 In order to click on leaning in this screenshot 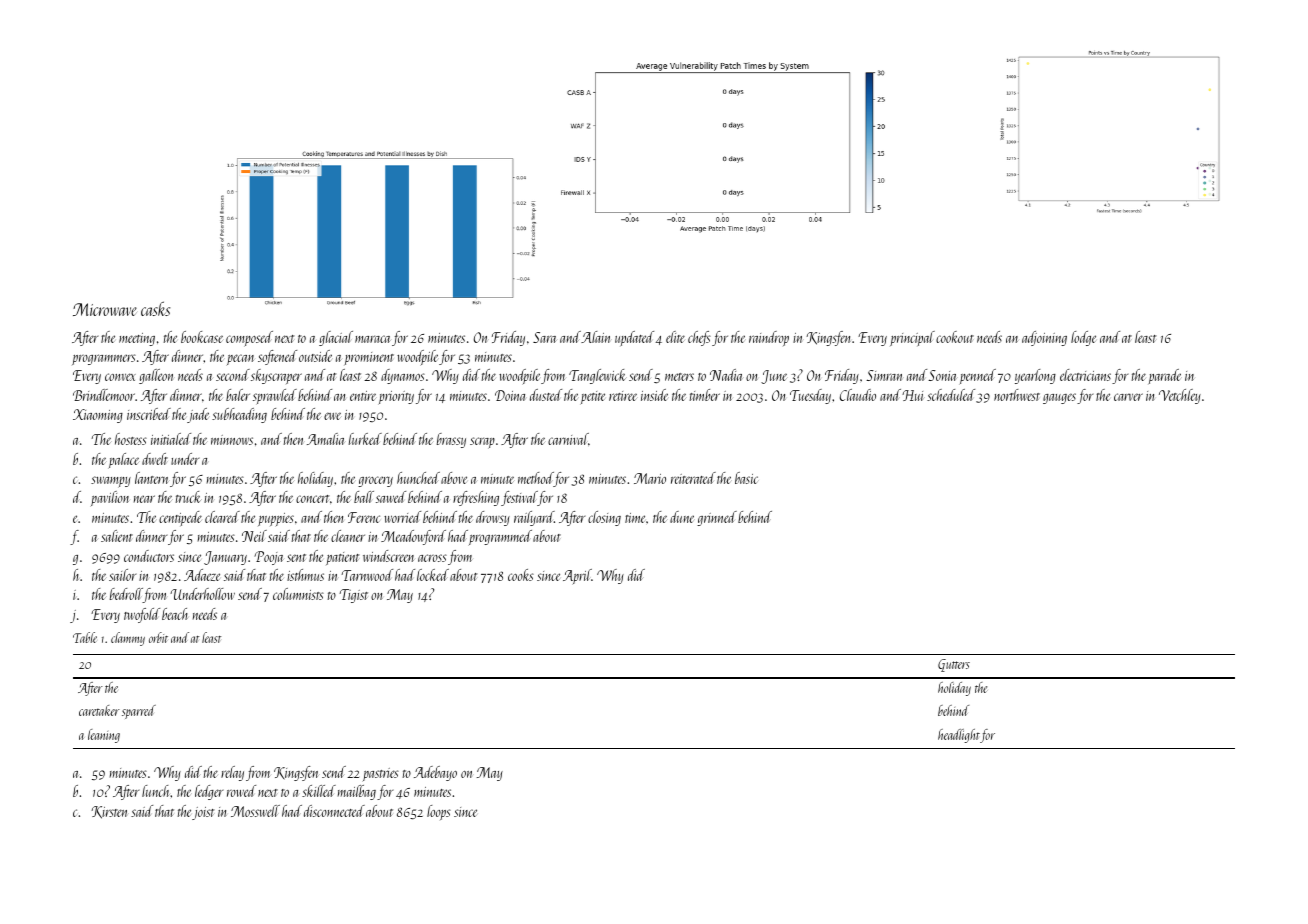, I will do `click(104, 736)`.
